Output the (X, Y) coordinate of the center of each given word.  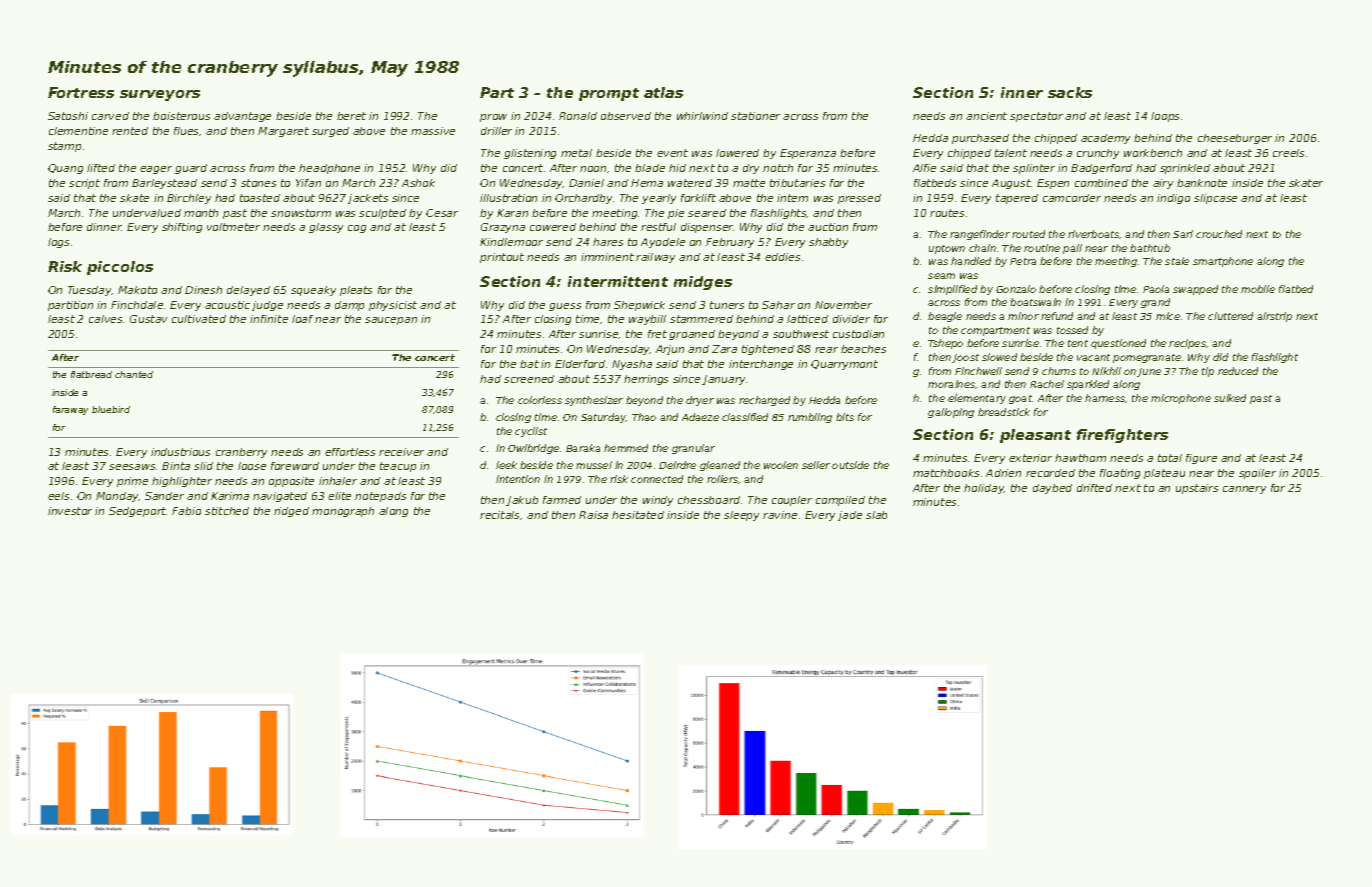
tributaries (797, 183)
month (201, 213)
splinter (1034, 169)
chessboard (709, 500)
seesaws (132, 467)
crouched (1219, 234)
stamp (64, 147)
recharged (764, 401)
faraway (70, 410)
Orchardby (583, 199)
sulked (1230, 398)
